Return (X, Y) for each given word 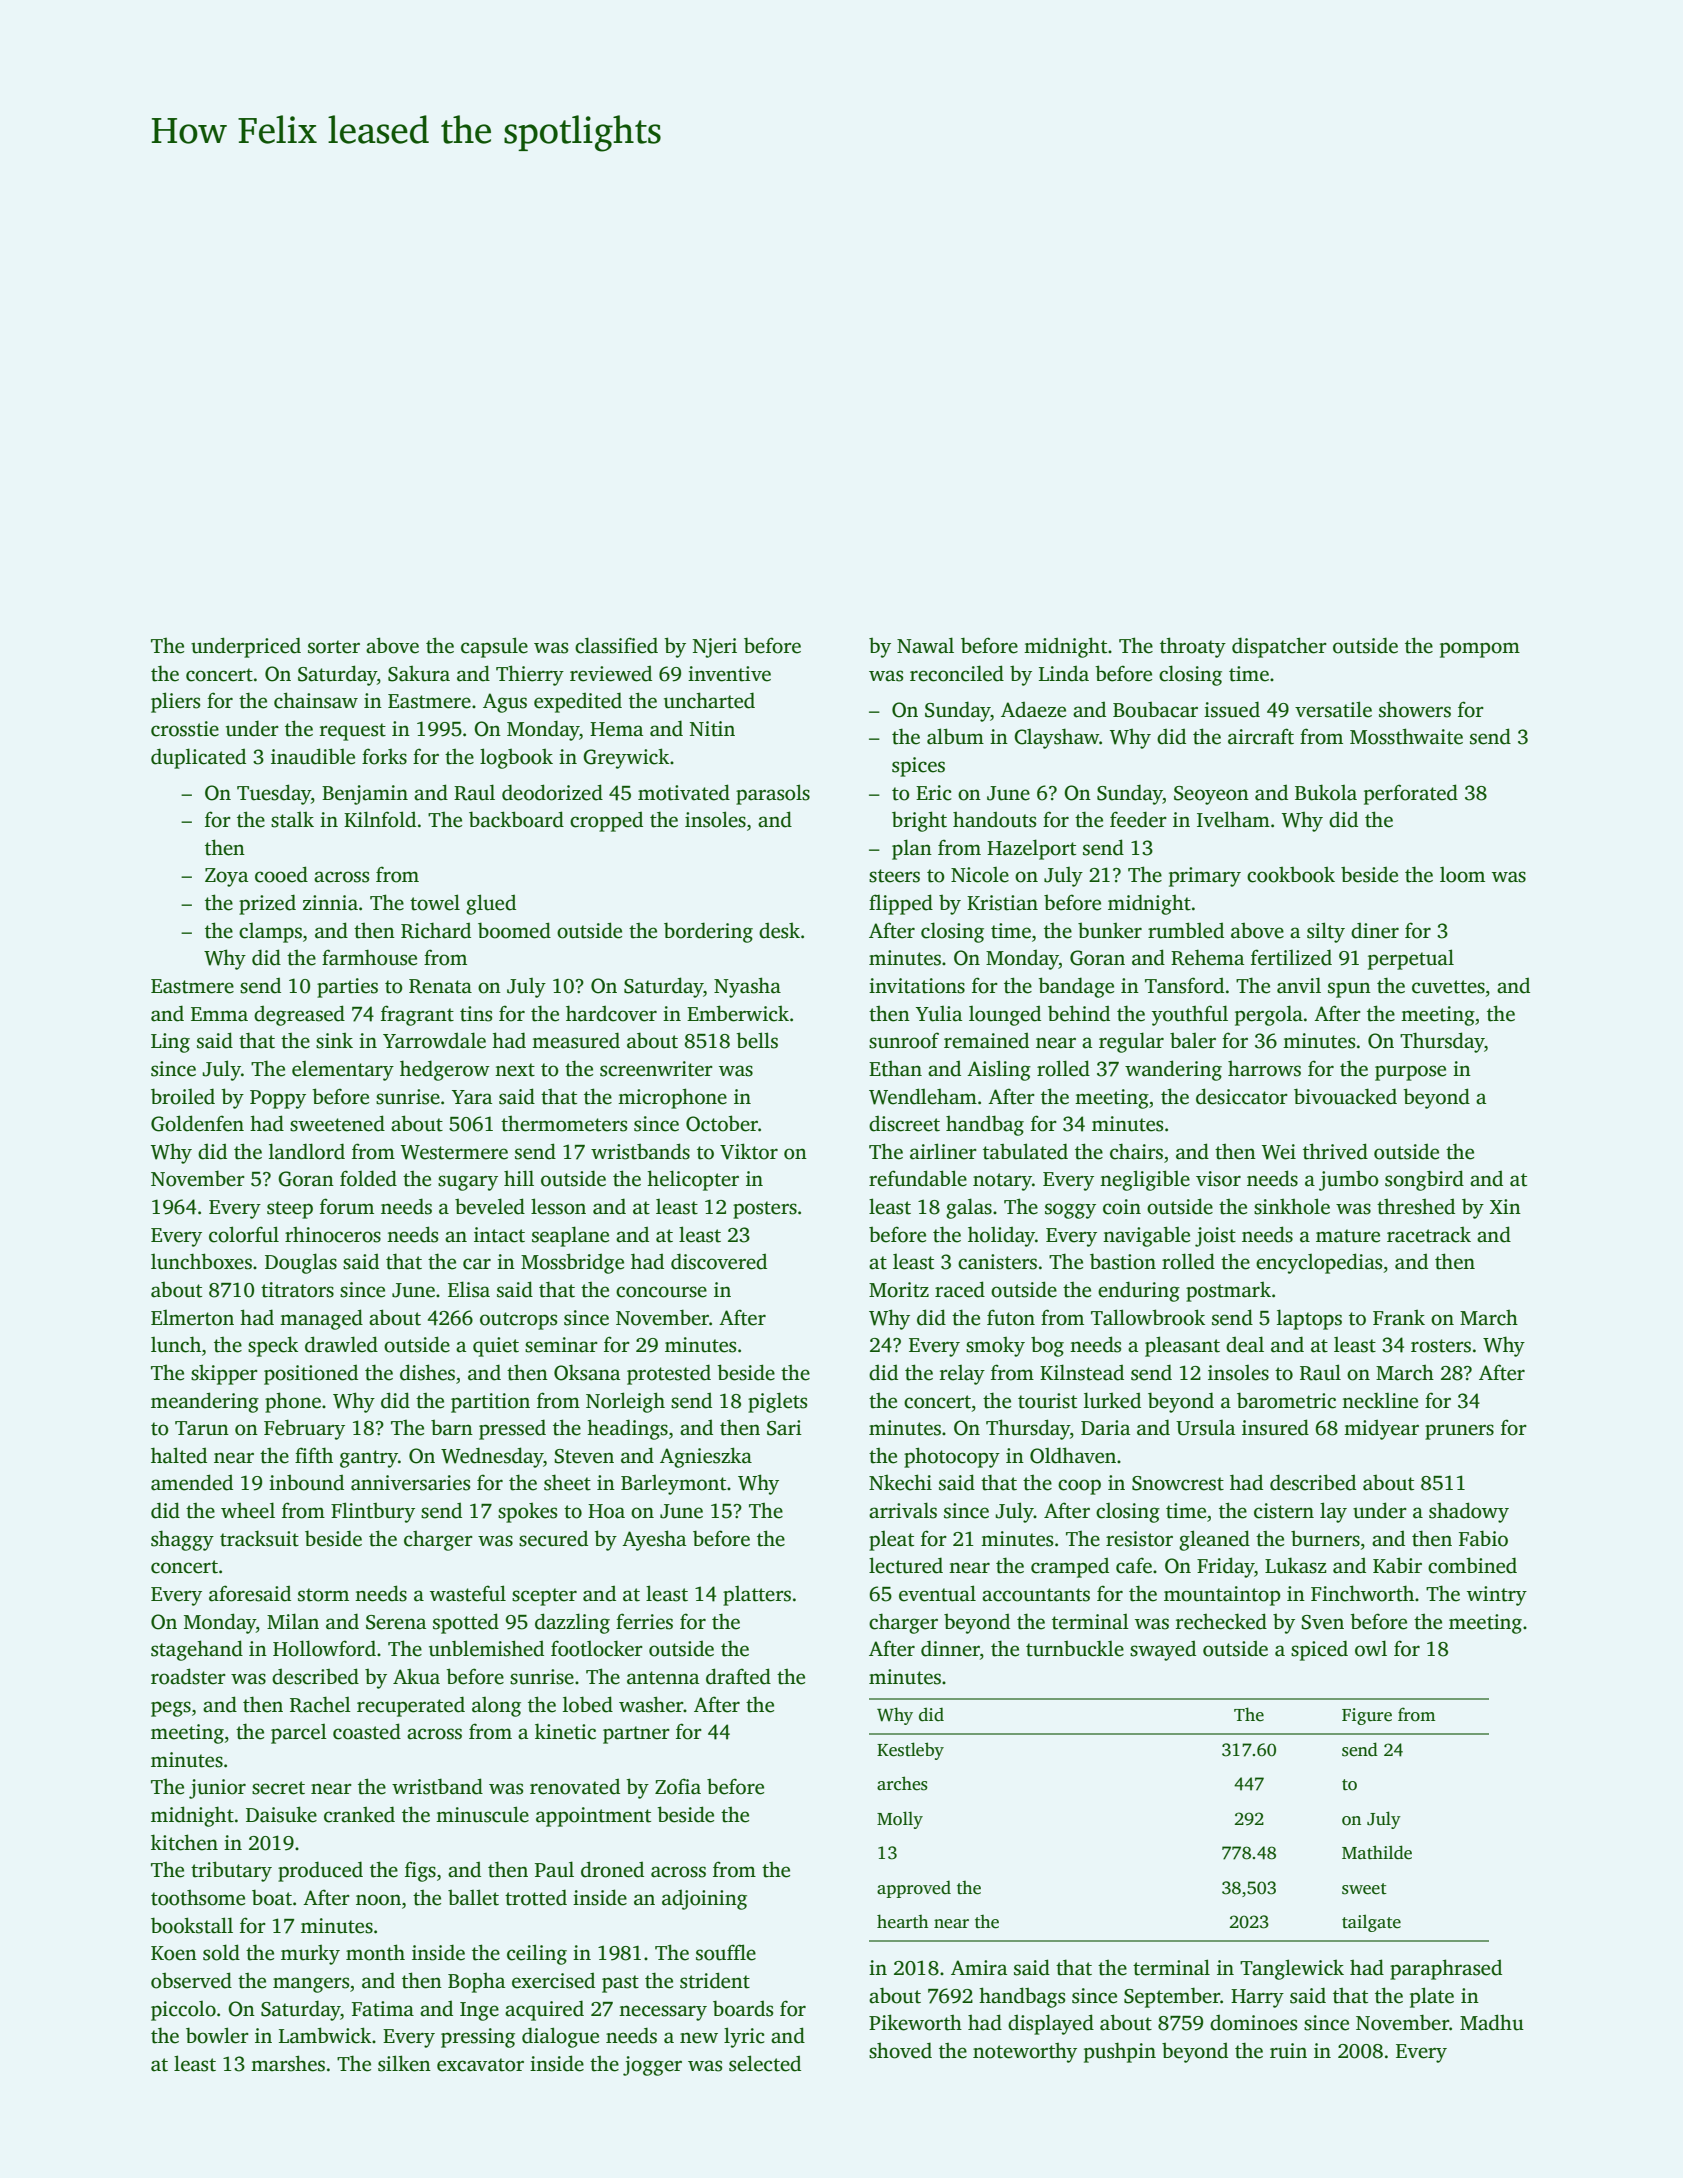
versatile (1333, 709)
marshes (288, 2063)
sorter (334, 647)
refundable (918, 1178)
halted (179, 1455)
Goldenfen (197, 1123)
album (955, 736)
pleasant (1182, 1346)
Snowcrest (1178, 1483)
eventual (937, 1593)
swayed (1163, 1650)
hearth (903, 1921)
